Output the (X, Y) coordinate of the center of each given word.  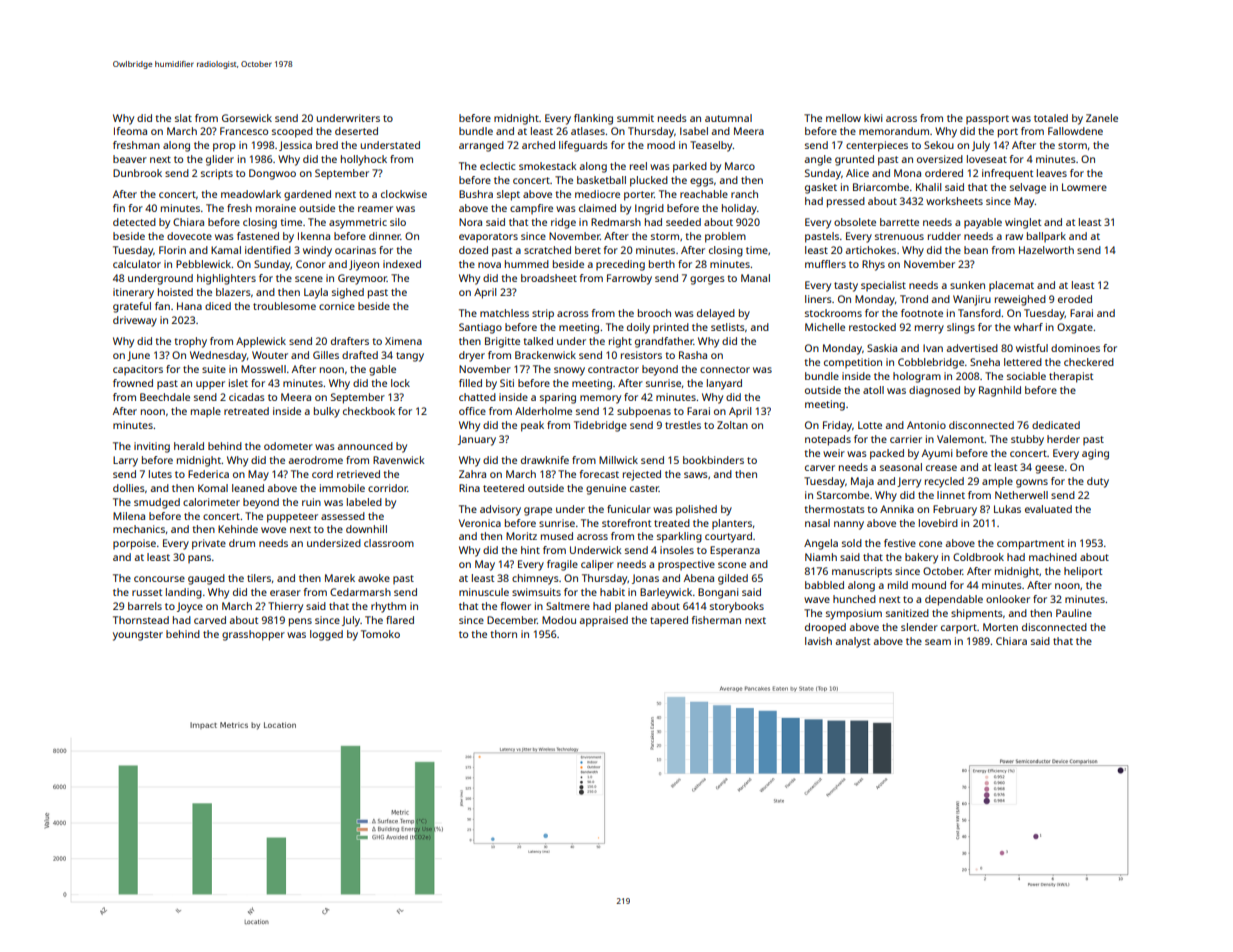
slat (183, 118)
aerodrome (316, 460)
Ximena (403, 341)
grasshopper (253, 635)
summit (635, 118)
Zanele (1102, 118)
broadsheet (549, 278)
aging (1095, 454)
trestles (683, 425)
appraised (604, 621)
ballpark (1046, 237)
